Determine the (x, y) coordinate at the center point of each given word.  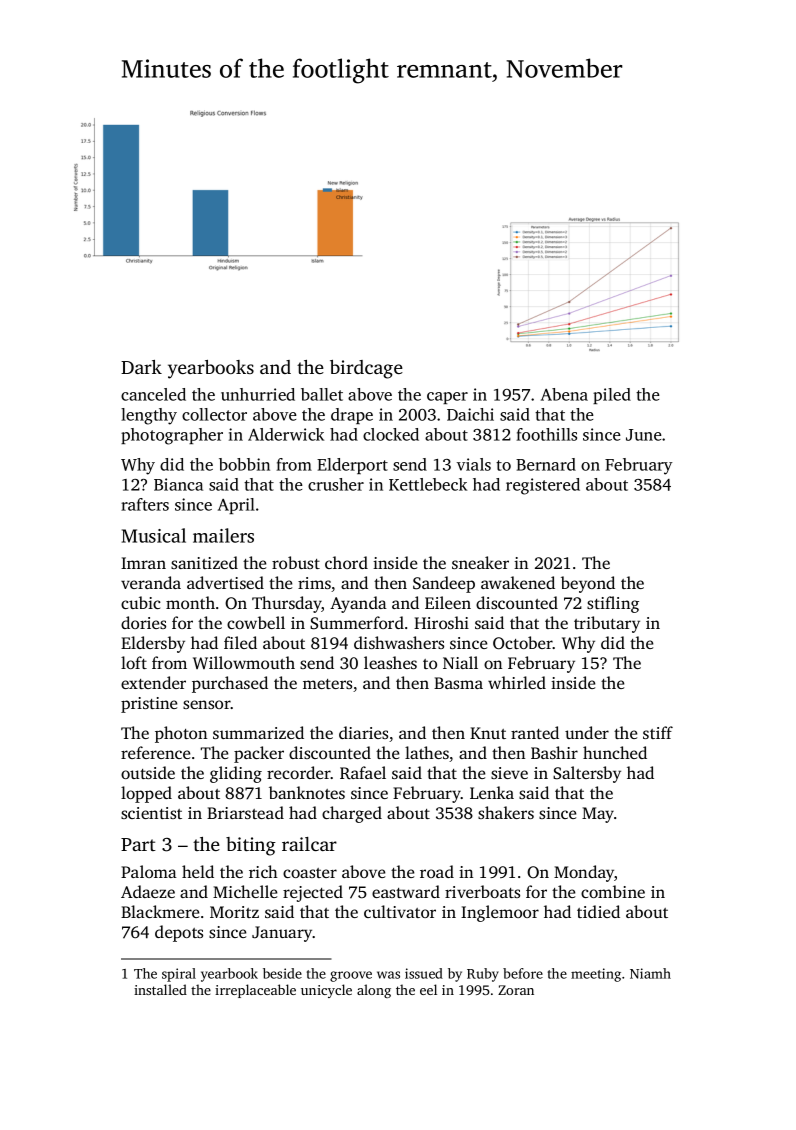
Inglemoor (500, 913)
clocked (391, 434)
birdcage (366, 369)
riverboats (482, 891)
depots (179, 933)
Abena (564, 394)
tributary (607, 624)
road (437, 871)
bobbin (244, 464)
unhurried (258, 394)
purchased (230, 684)
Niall (460, 662)
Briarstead (245, 812)
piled (612, 396)
